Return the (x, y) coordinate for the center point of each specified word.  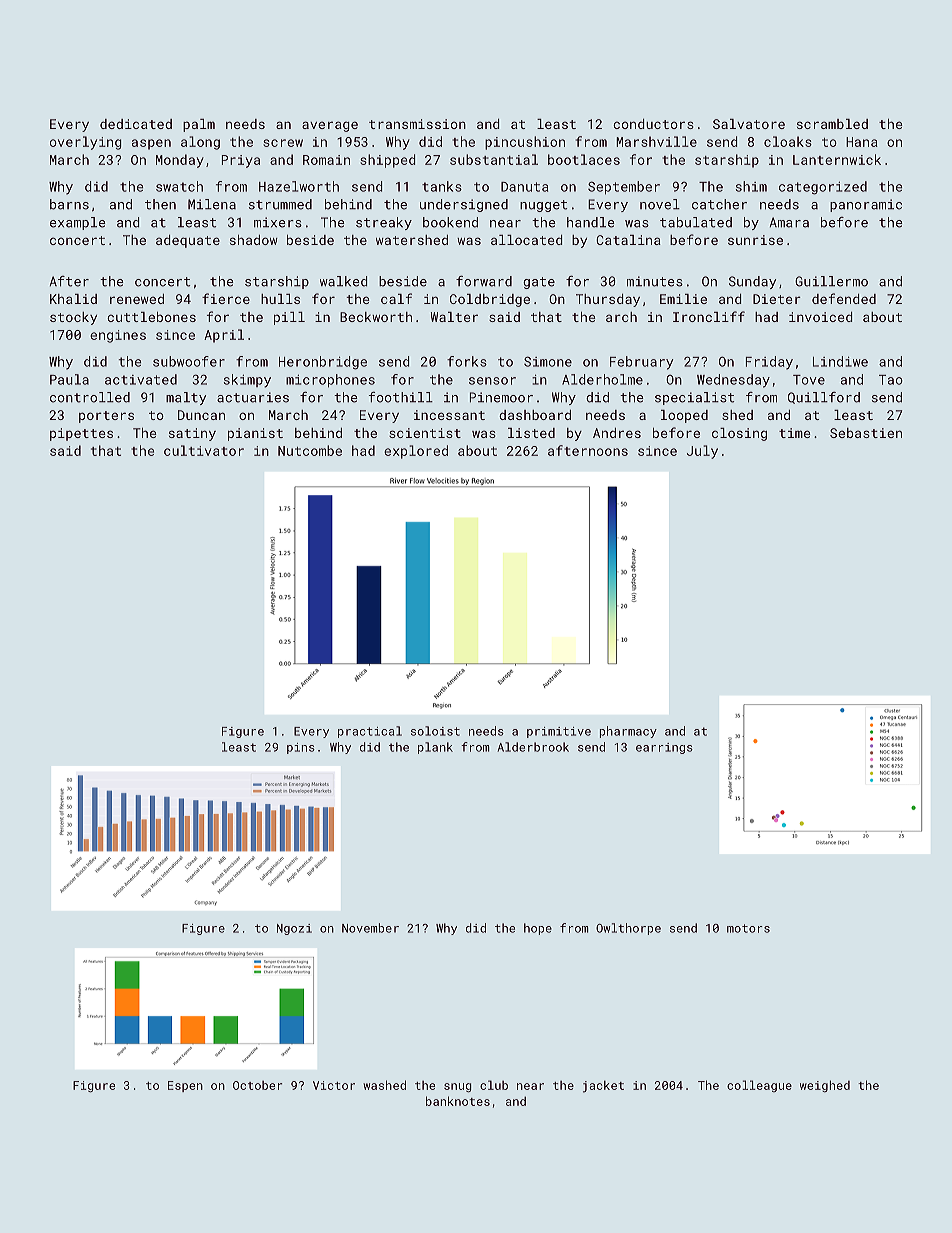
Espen (185, 1086)
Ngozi (294, 929)
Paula (69, 379)
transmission (417, 124)
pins (301, 748)
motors (748, 928)
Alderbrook (533, 747)
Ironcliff (709, 316)
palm (199, 125)
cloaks (788, 141)
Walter (454, 317)
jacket (603, 1087)
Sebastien (866, 433)
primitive (559, 732)
